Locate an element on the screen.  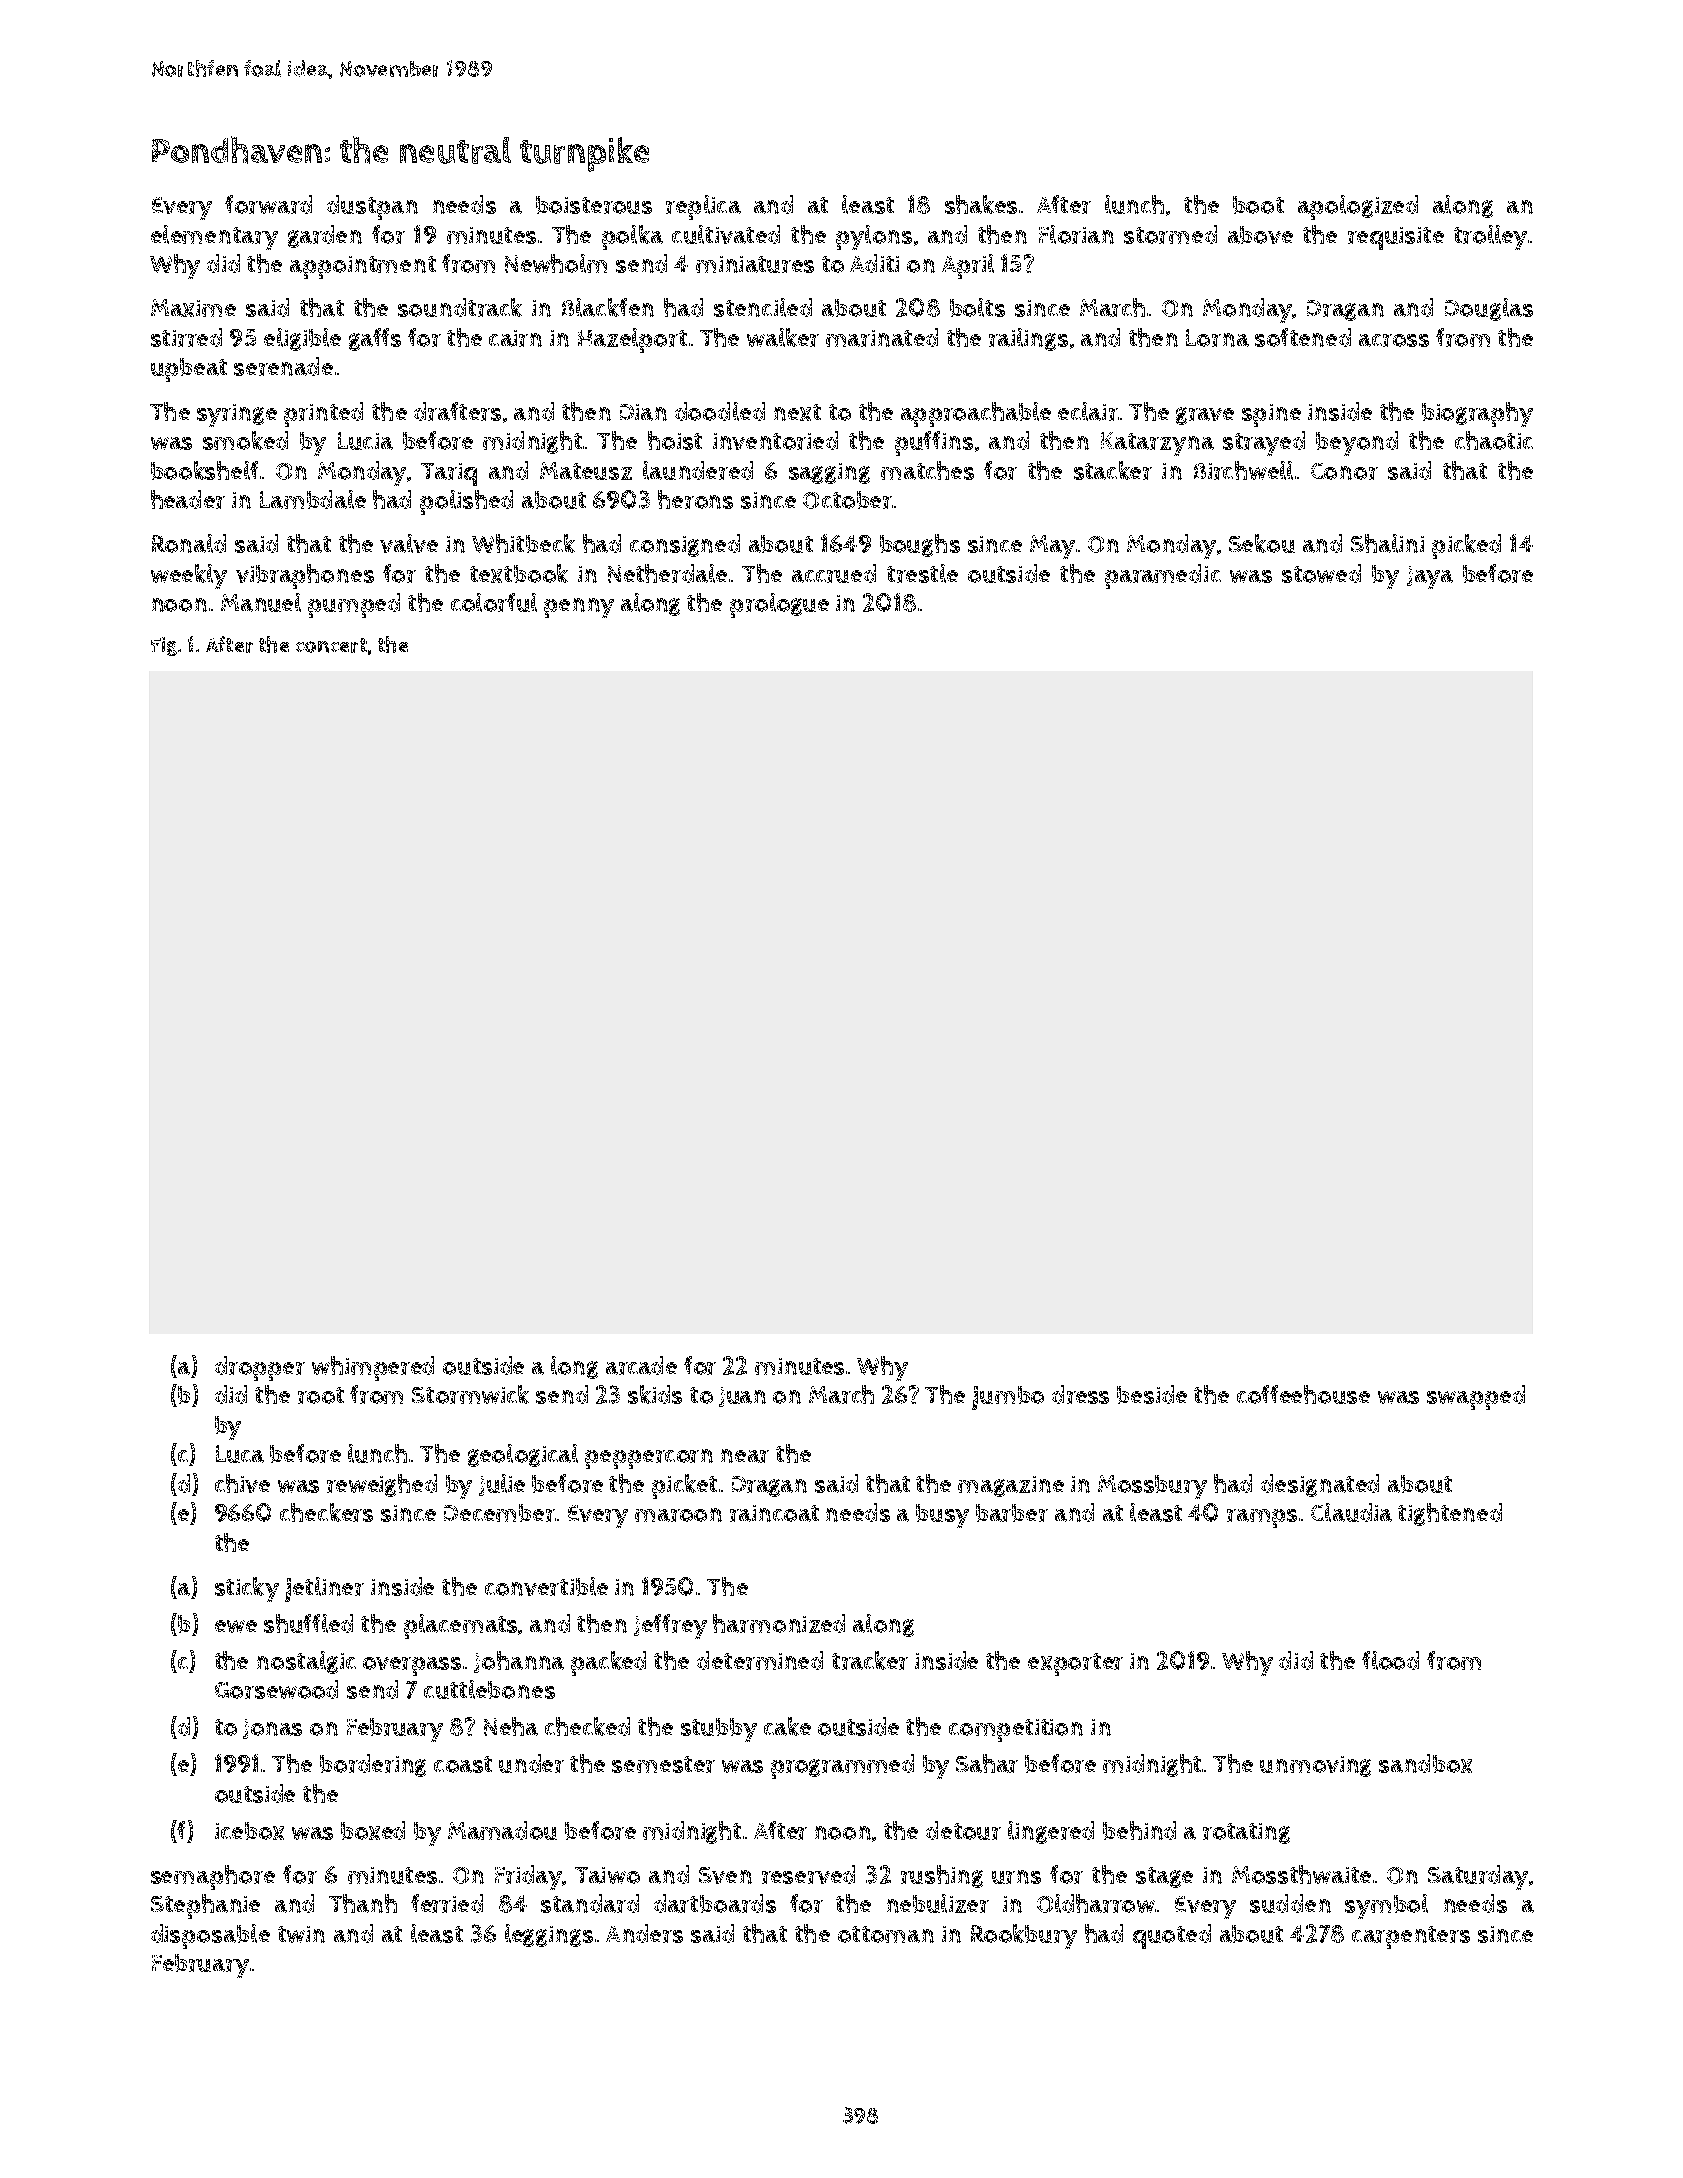
swapped is located at coordinates (1476, 1397).
